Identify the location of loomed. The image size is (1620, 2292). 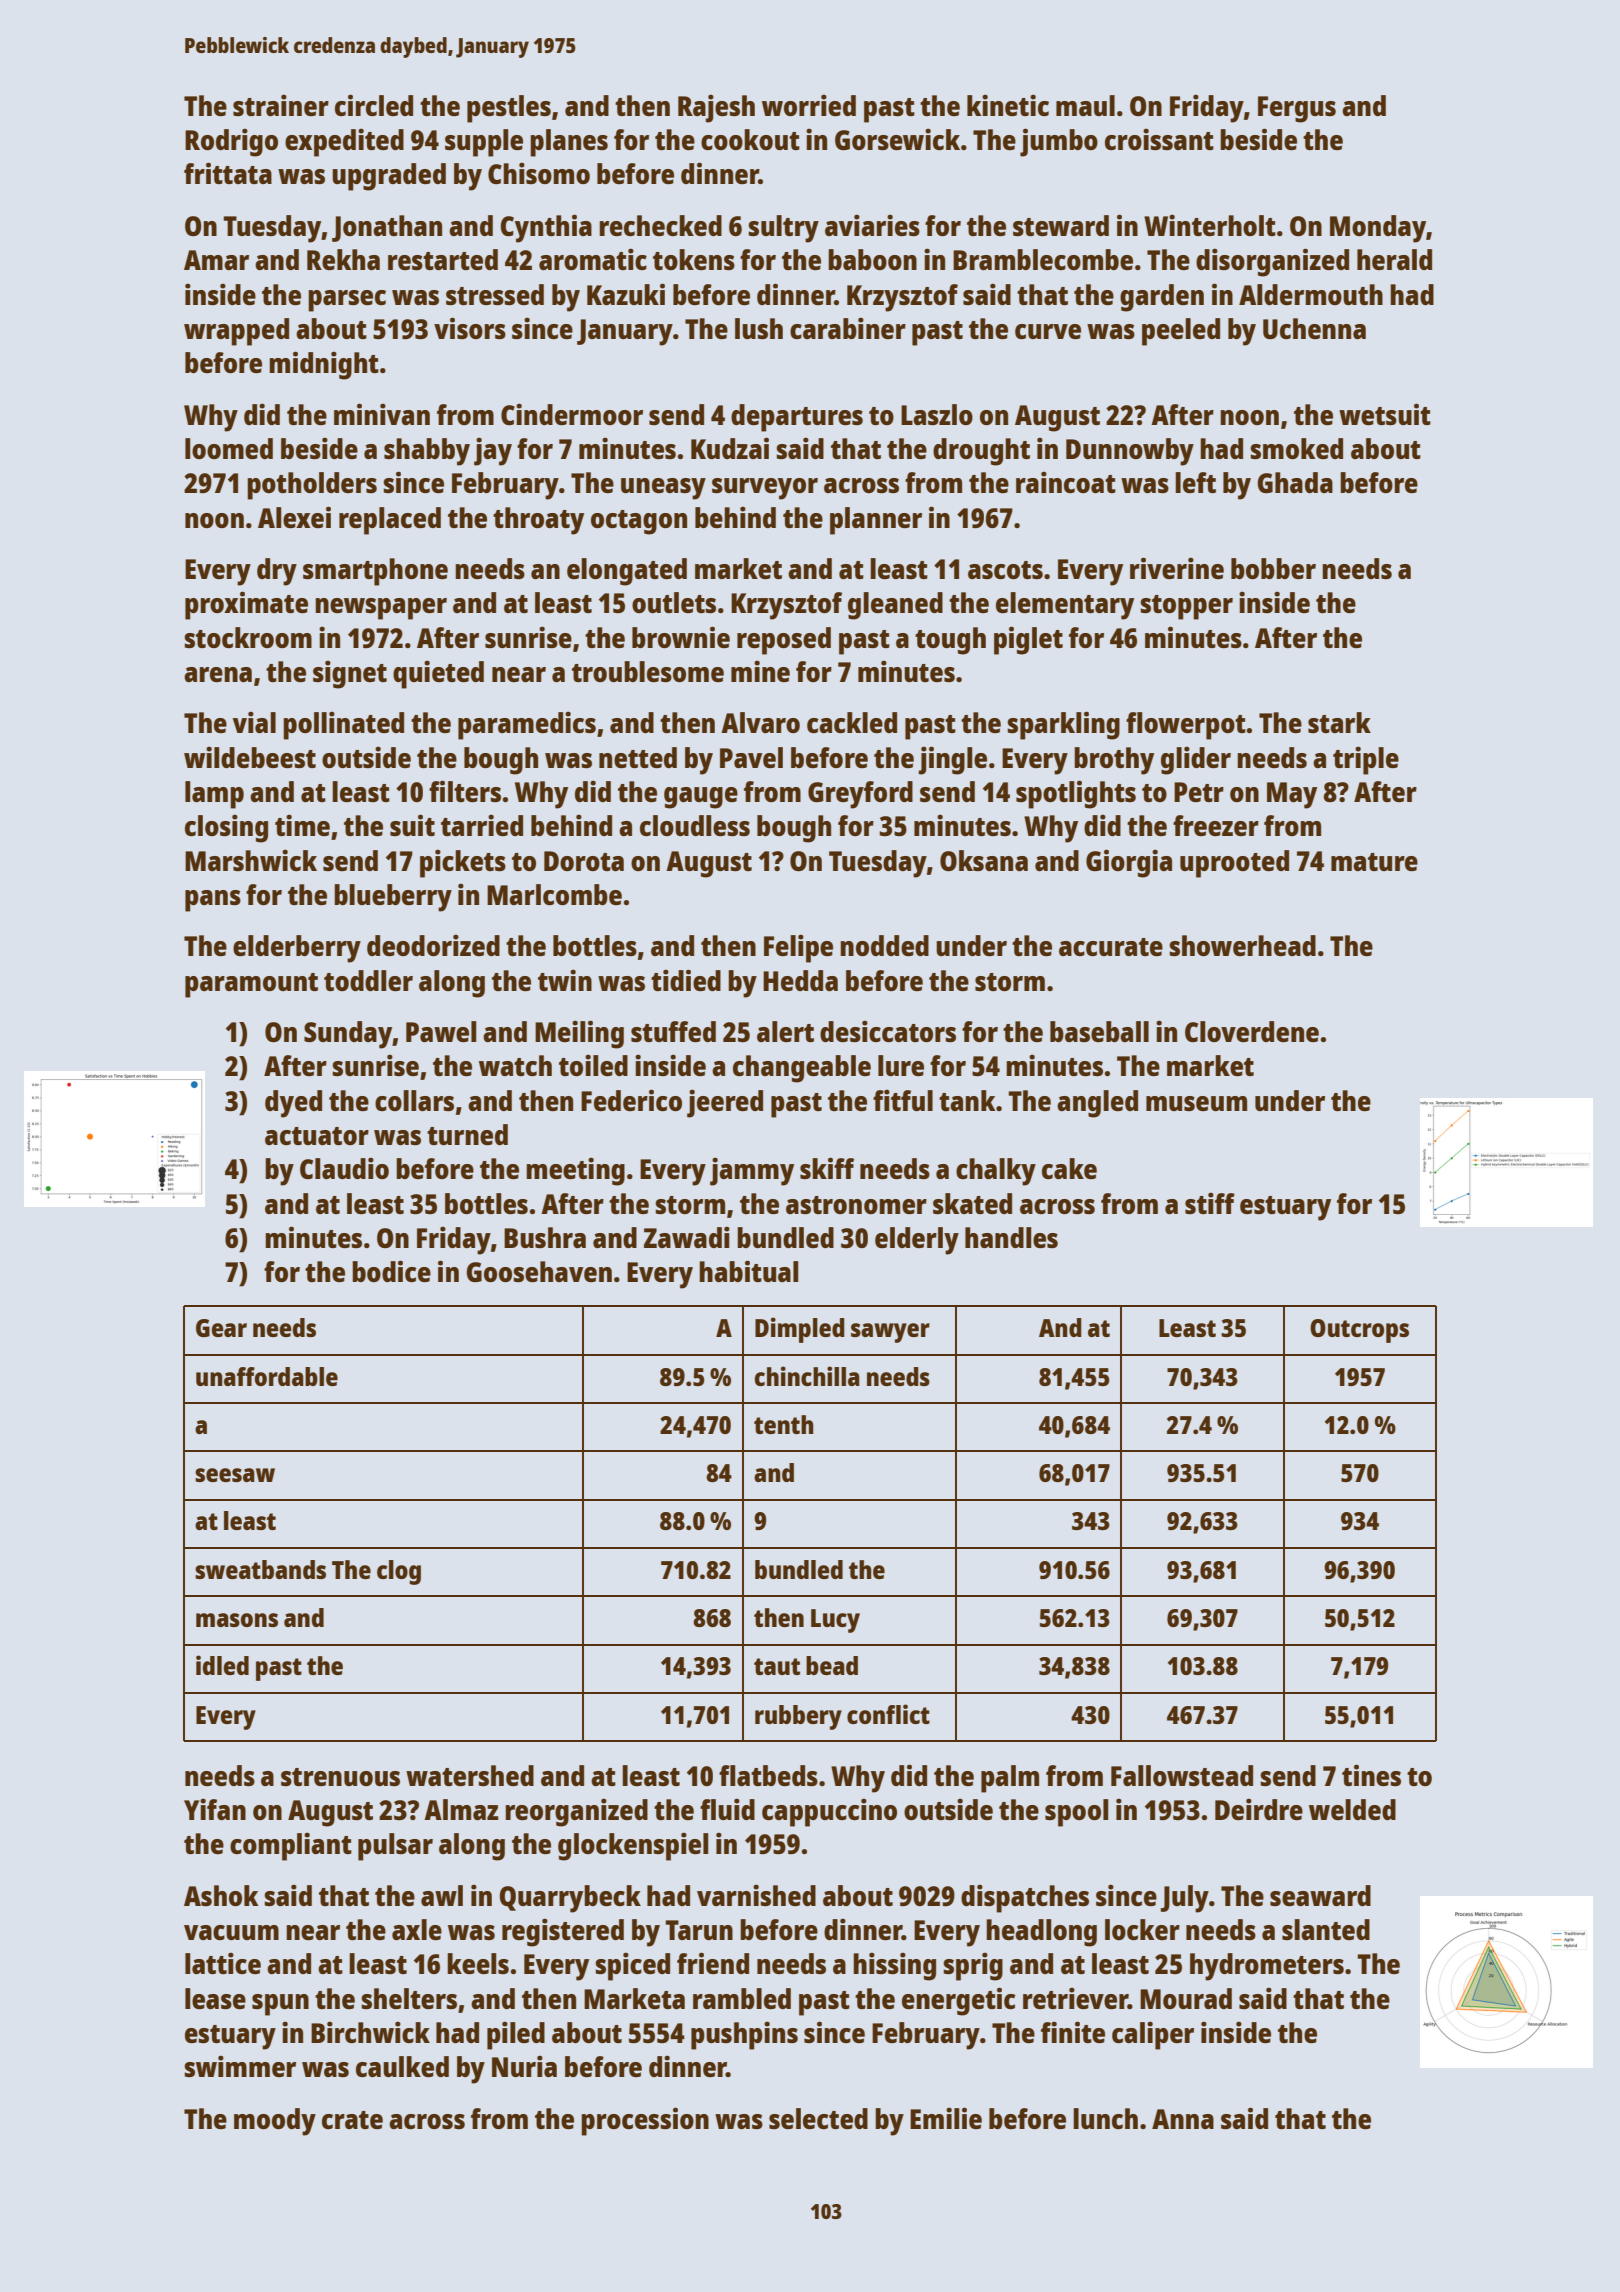
(229, 448).
